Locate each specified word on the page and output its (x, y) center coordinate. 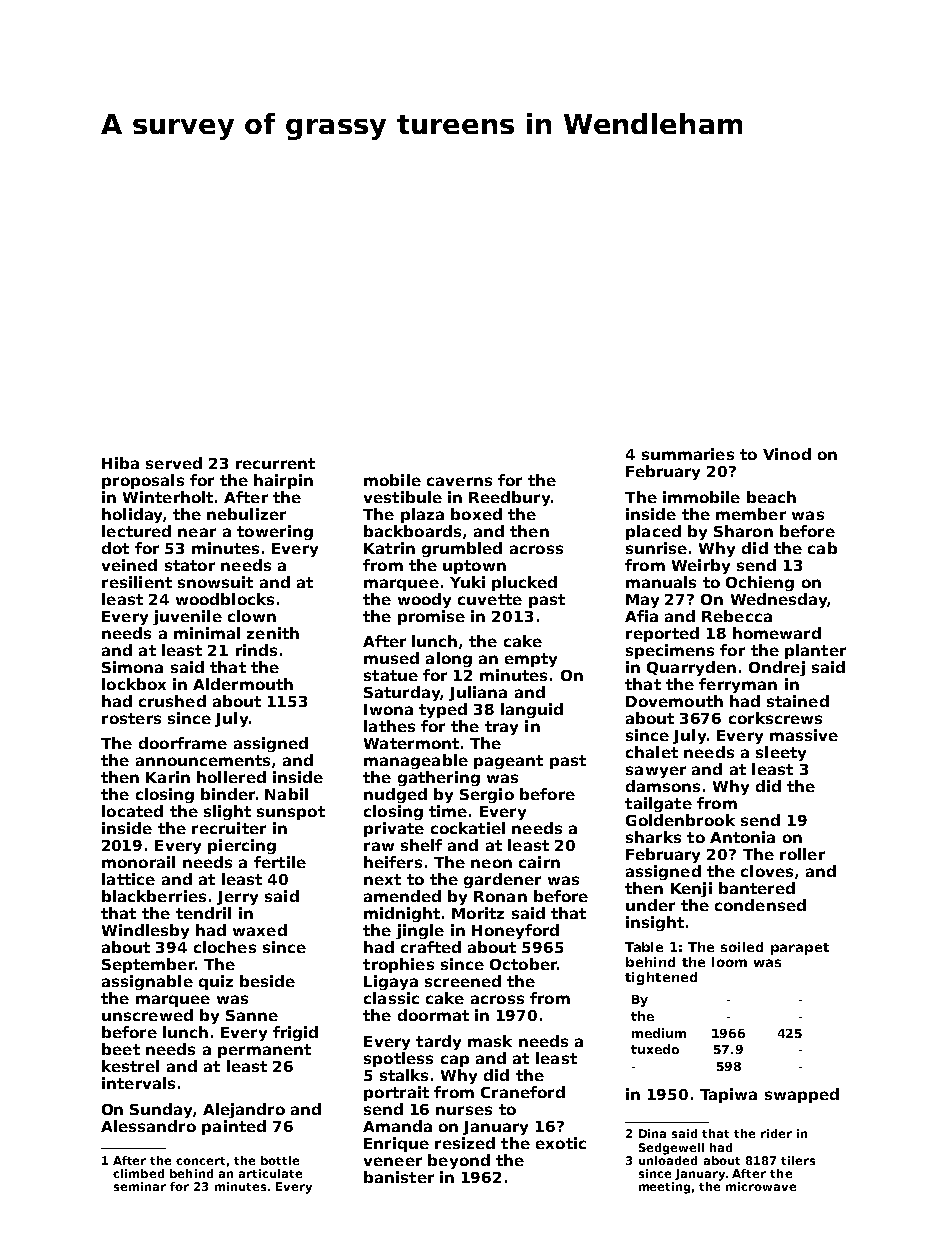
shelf (421, 845)
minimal (207, 633)
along (449, 659)
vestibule (403, 497)
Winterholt (168, 497)
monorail (138, 862)
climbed (138, 1173)
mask (490, 1041)
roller (802, 854)
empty (531, 660)
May (642, 601)
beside (267, 981)
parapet (800, 949)
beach (771, 497)
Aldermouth (243, 684)
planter (815, 651)
